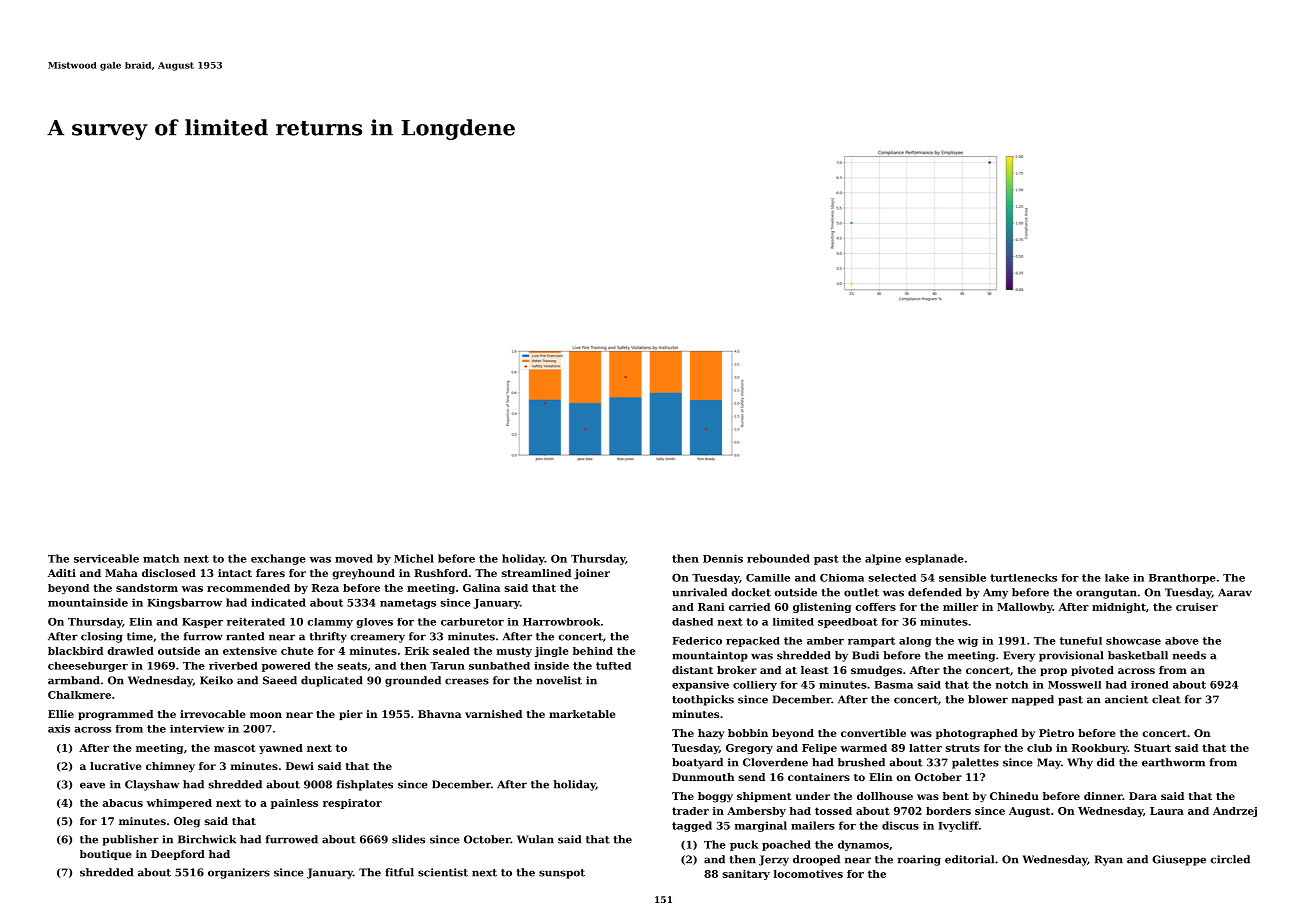  What do you see at coordinates (332, 681) in the screenshot?
I see `duplicated` at bounding box center [332, 681].
